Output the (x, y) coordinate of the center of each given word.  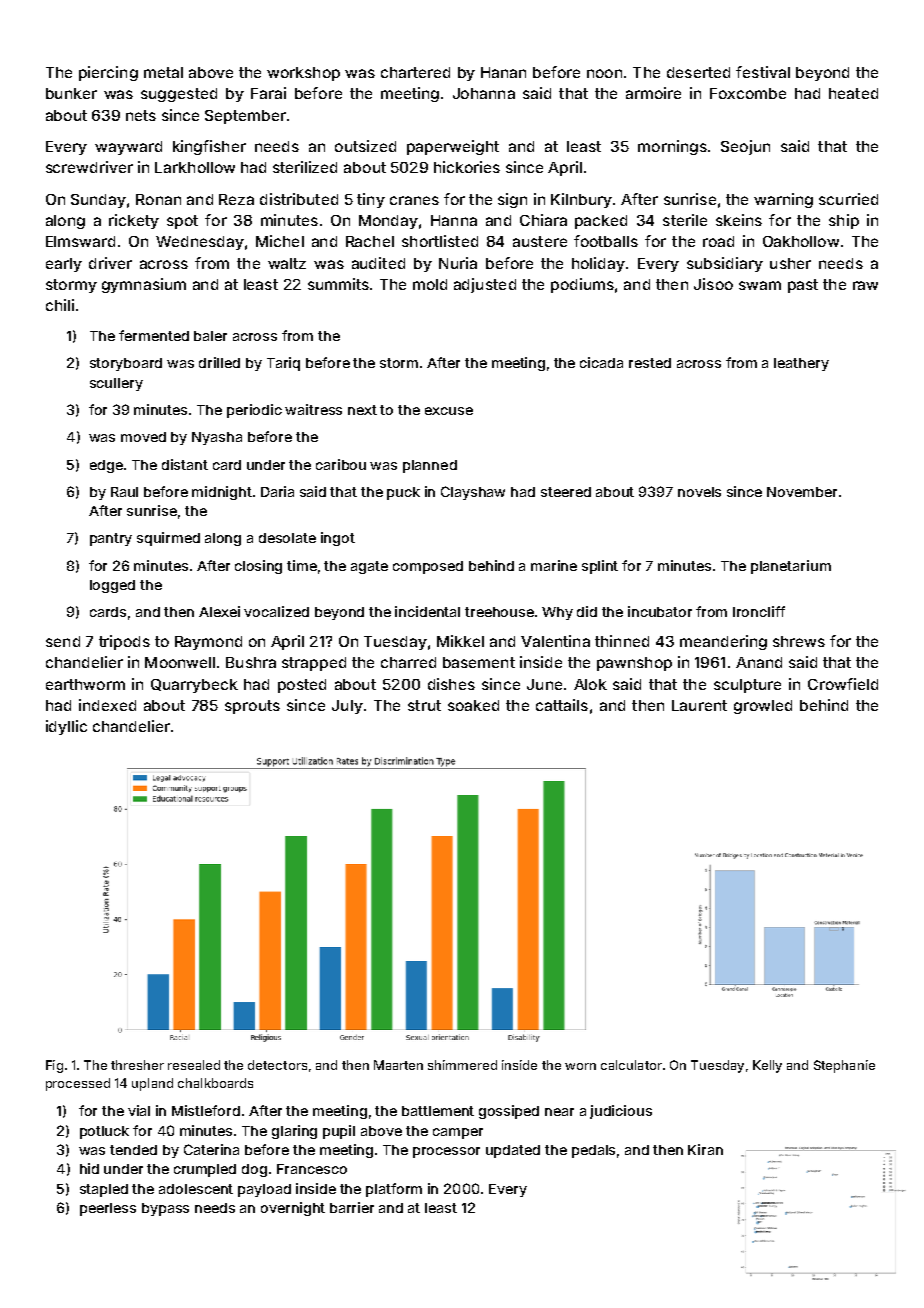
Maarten (398, 1065)
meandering (723, 642)
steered (566, 492)
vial (139, 1110)
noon (604, 73)
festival (763, 72)
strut (424, 705)
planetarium (791, 567)
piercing (108, 73)
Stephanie (844, 1066)
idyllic (66, 727)
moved (143, 437)
